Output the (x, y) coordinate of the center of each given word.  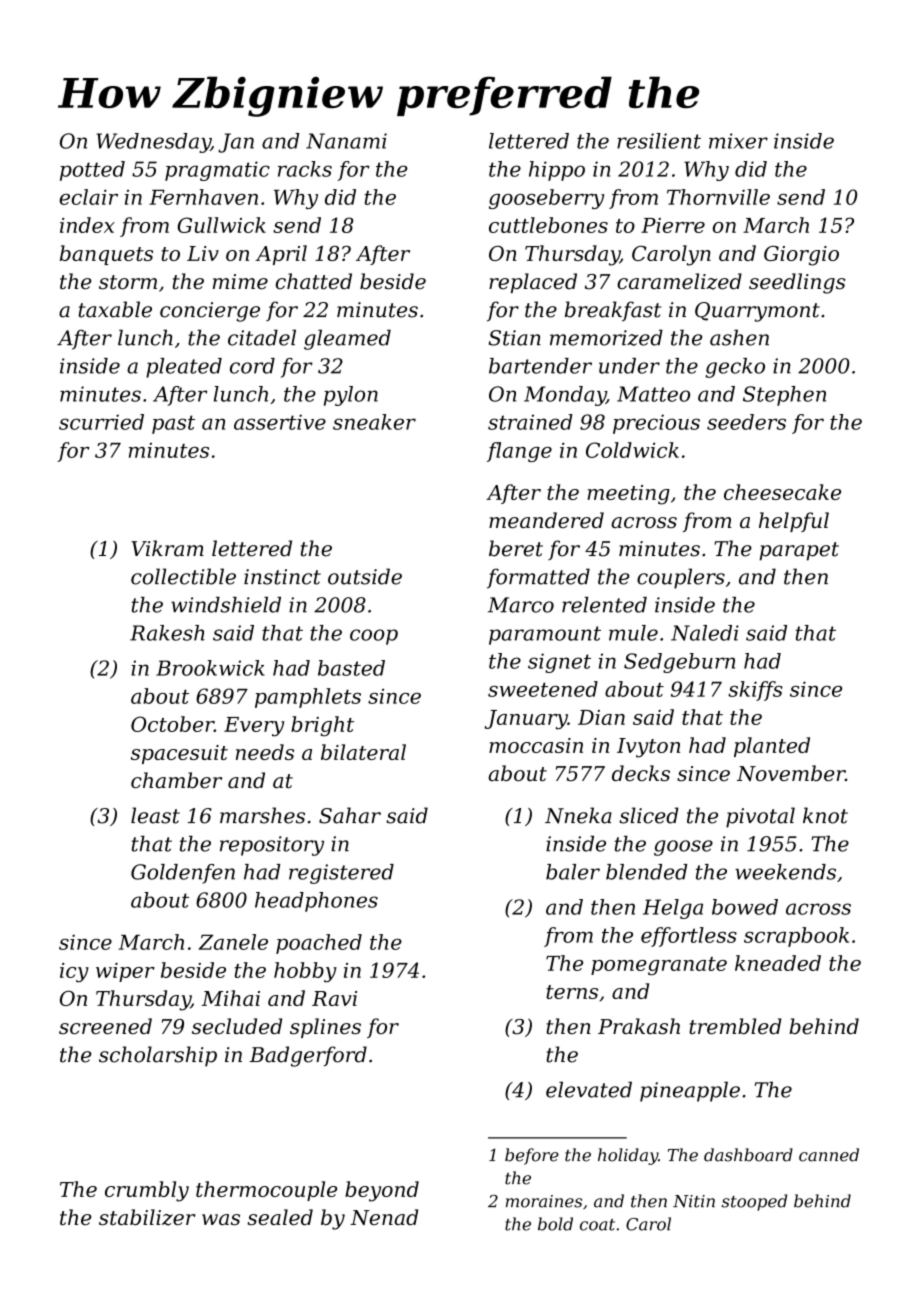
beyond (382, 1191)
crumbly (147, 1191)
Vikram (167, 548)
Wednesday (153, 143)
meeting (628, 495)
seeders (746, 422)
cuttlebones (548, 225)
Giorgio (801, 256)
